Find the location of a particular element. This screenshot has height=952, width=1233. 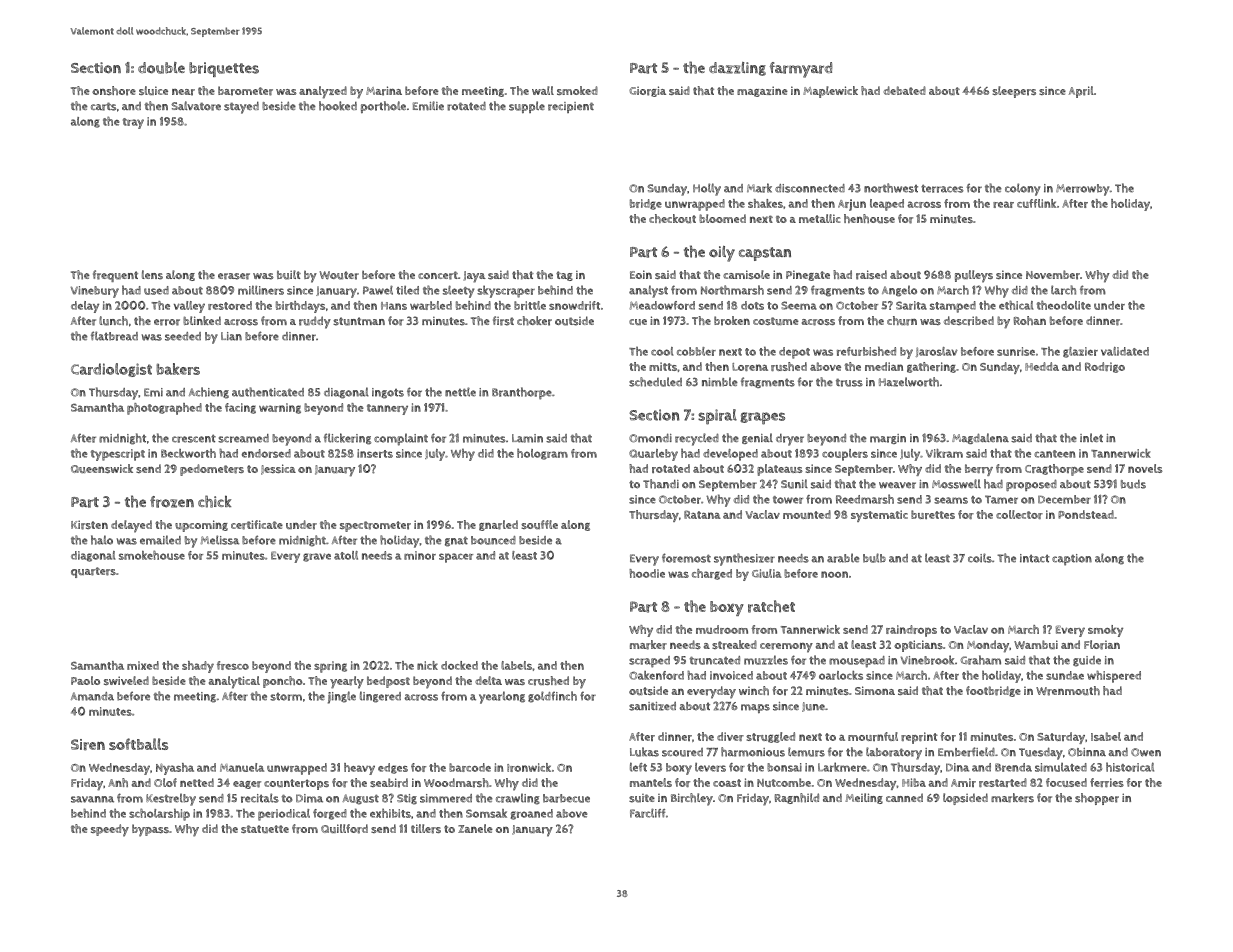

bypass is located at coordinates (150, 830).
